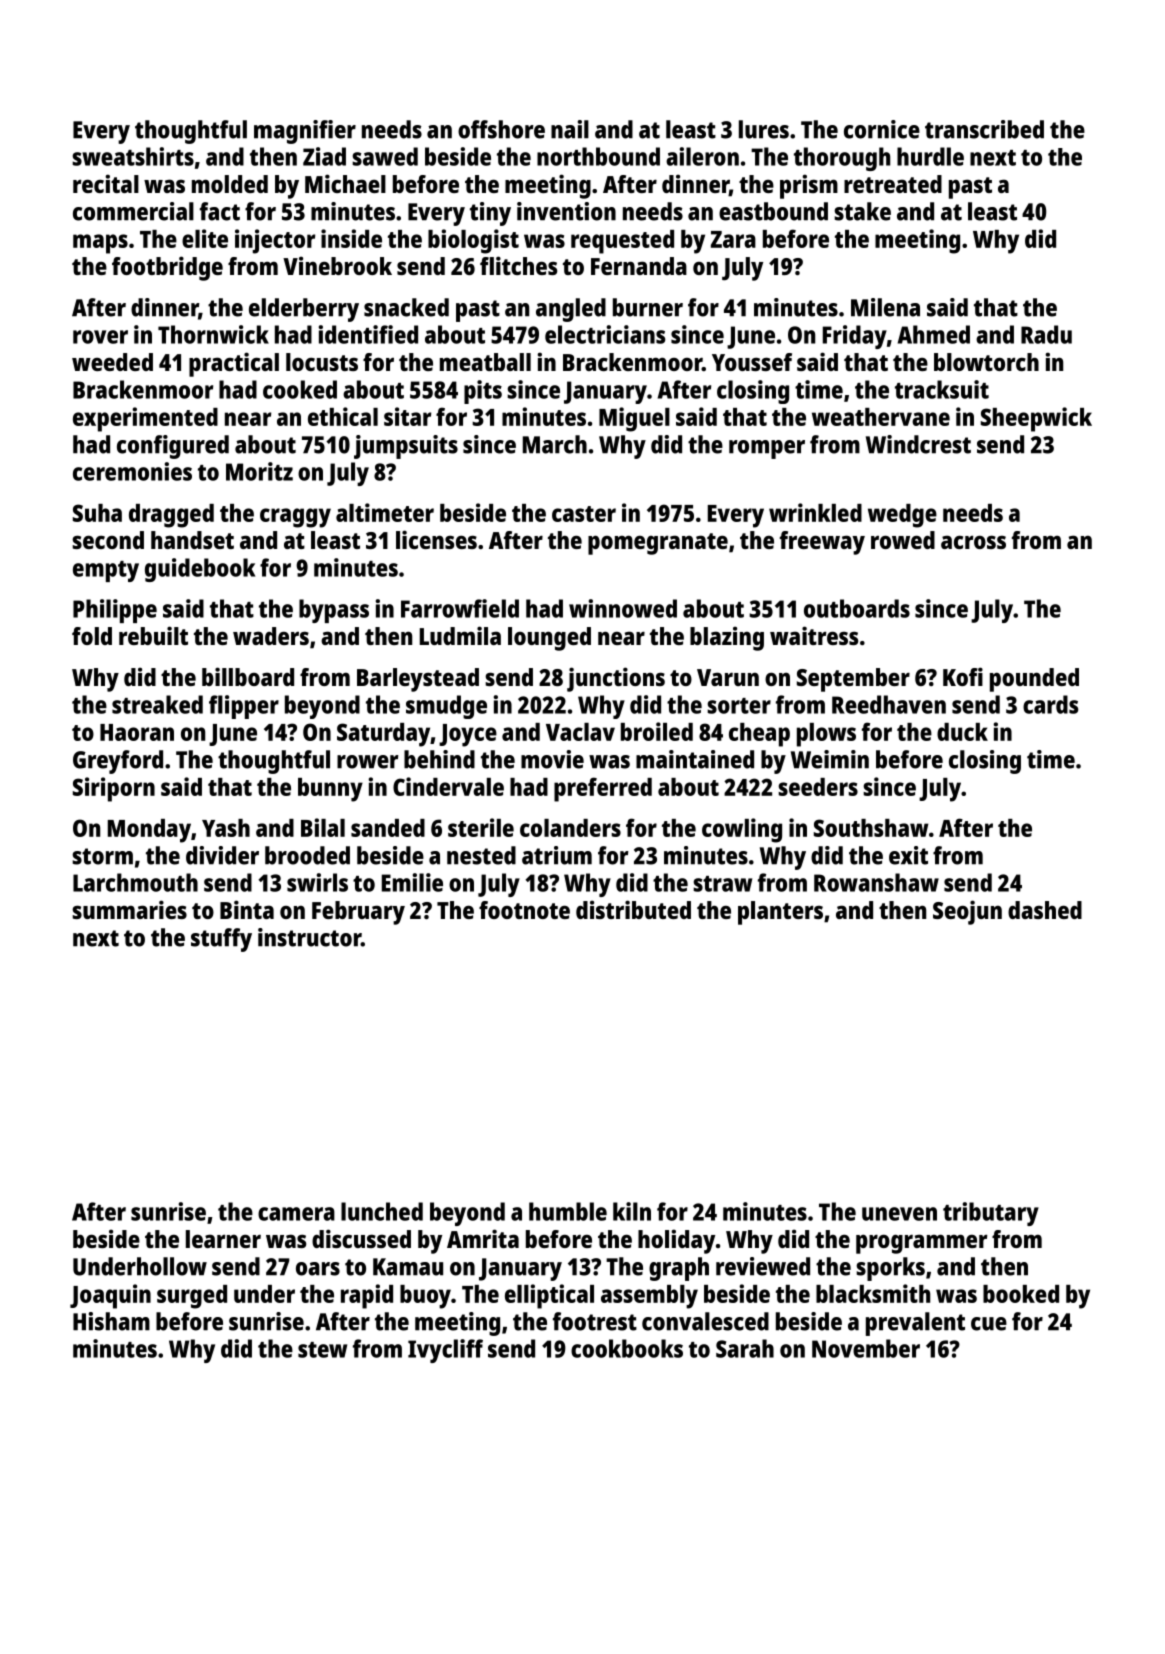  What do you see at coordinates (305, 132) in the image?
I see `magnifier` at bounding box center [305, 132].
